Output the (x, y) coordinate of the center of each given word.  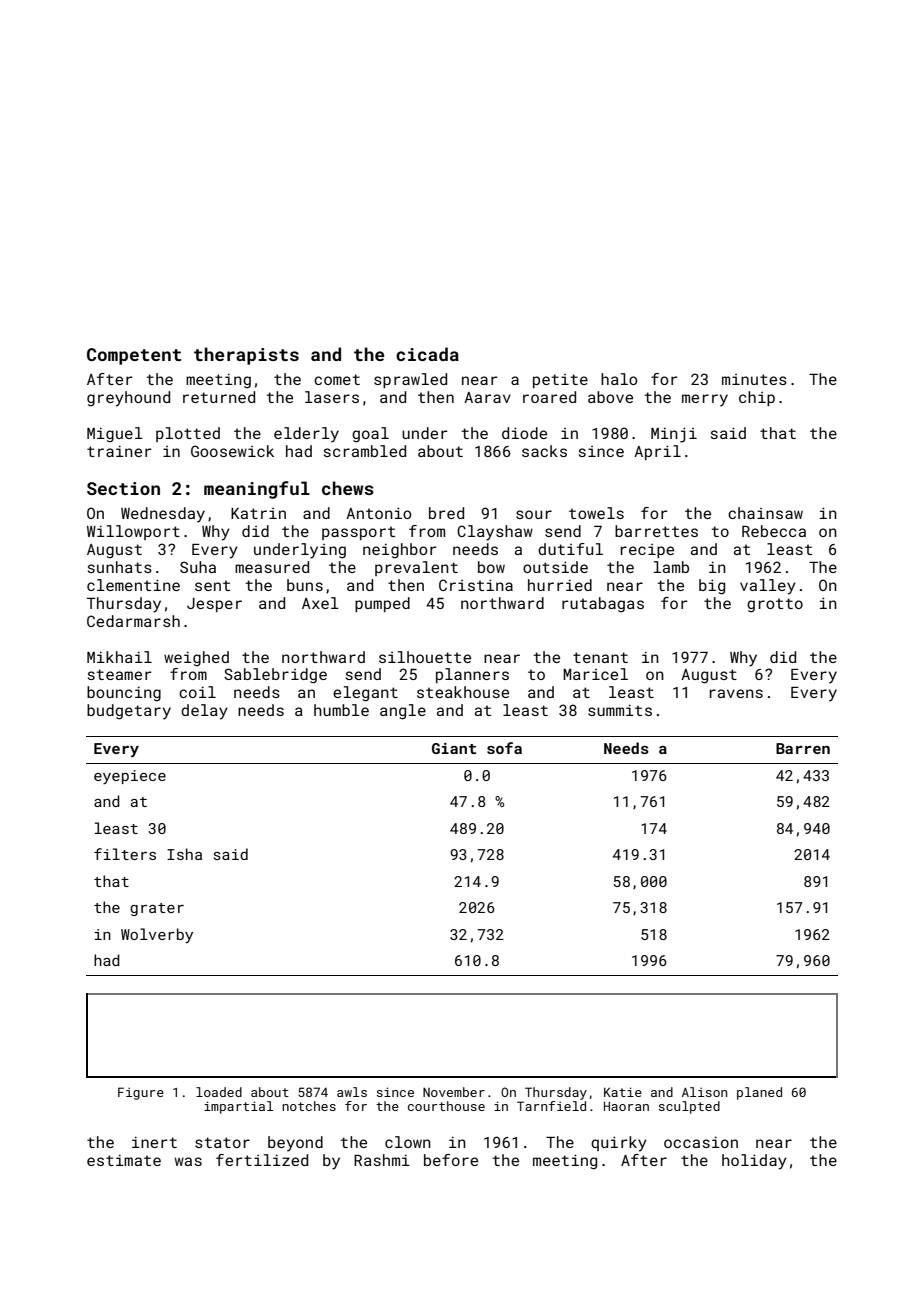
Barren (803, 748)
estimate (124, 1160)
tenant (600, 657)
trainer (119, 451)
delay (204, 712)
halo (619, 379)
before (451, 1160)
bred (446, 513)
